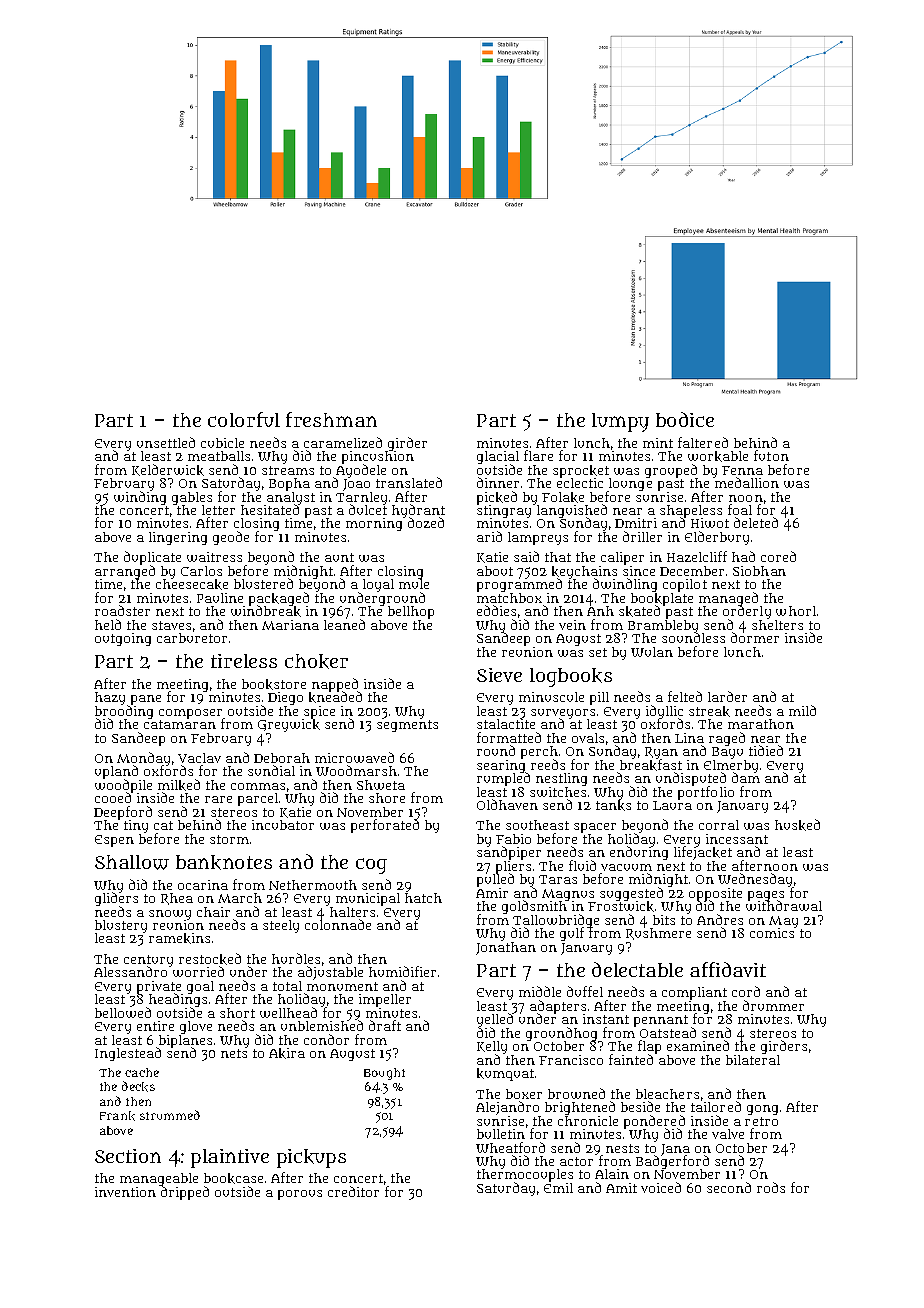 The image size is (924, 1308). Describe the element at coordinates (244, 419) in the page. I see `colorful` at that location.
